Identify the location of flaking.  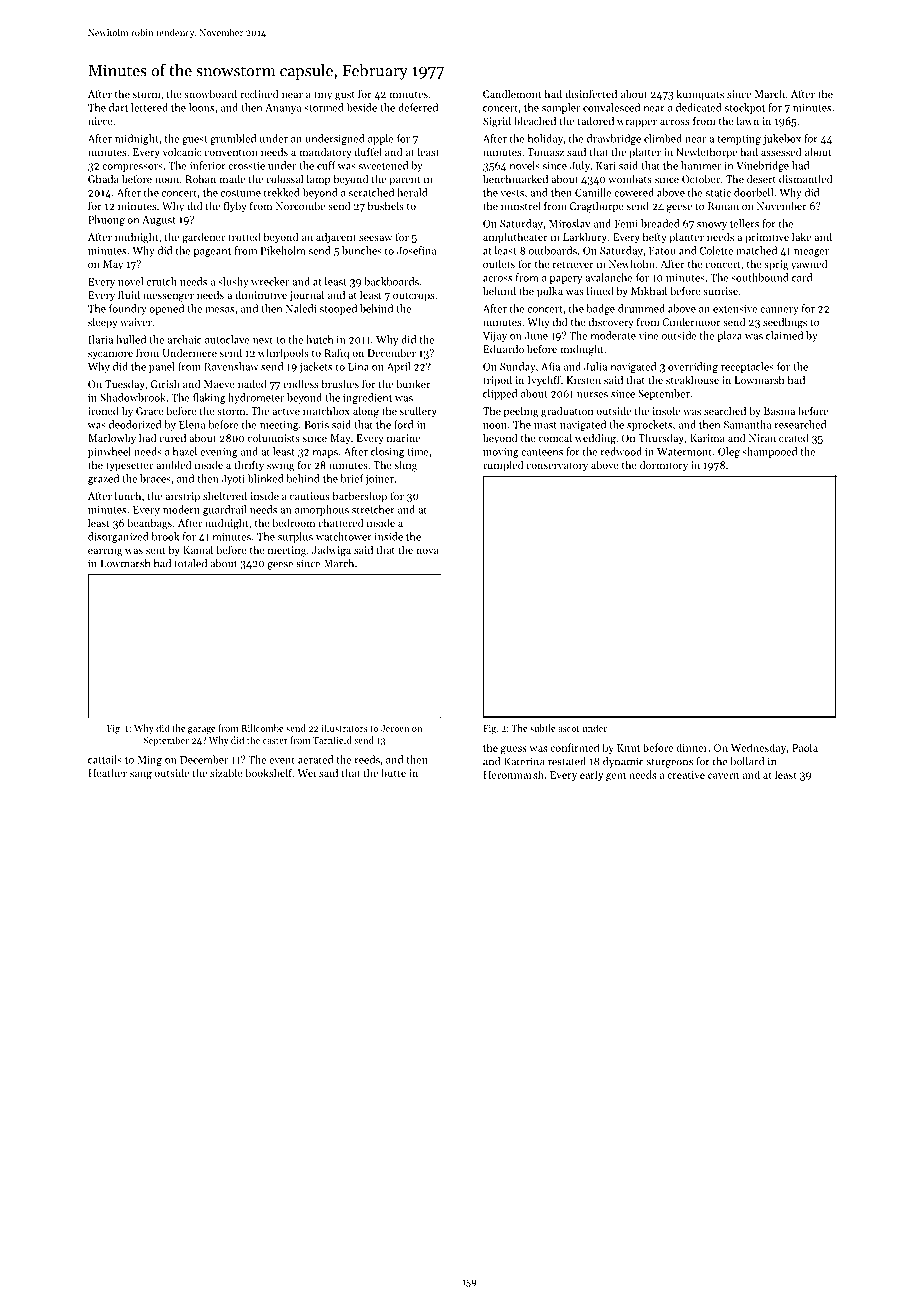
(209, 398).
